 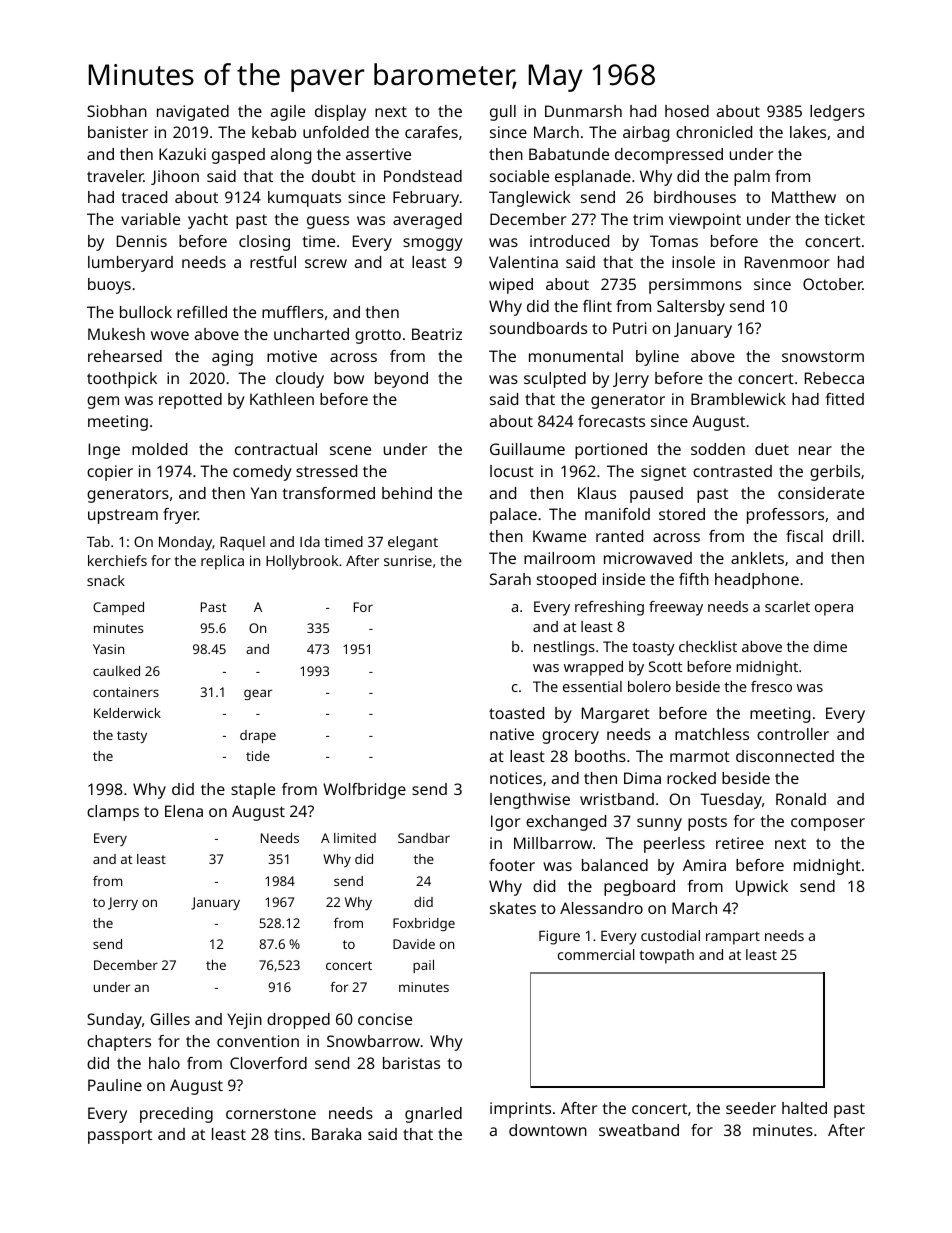 I want to click on Dunmarsh, so click(x=583, y=111).
